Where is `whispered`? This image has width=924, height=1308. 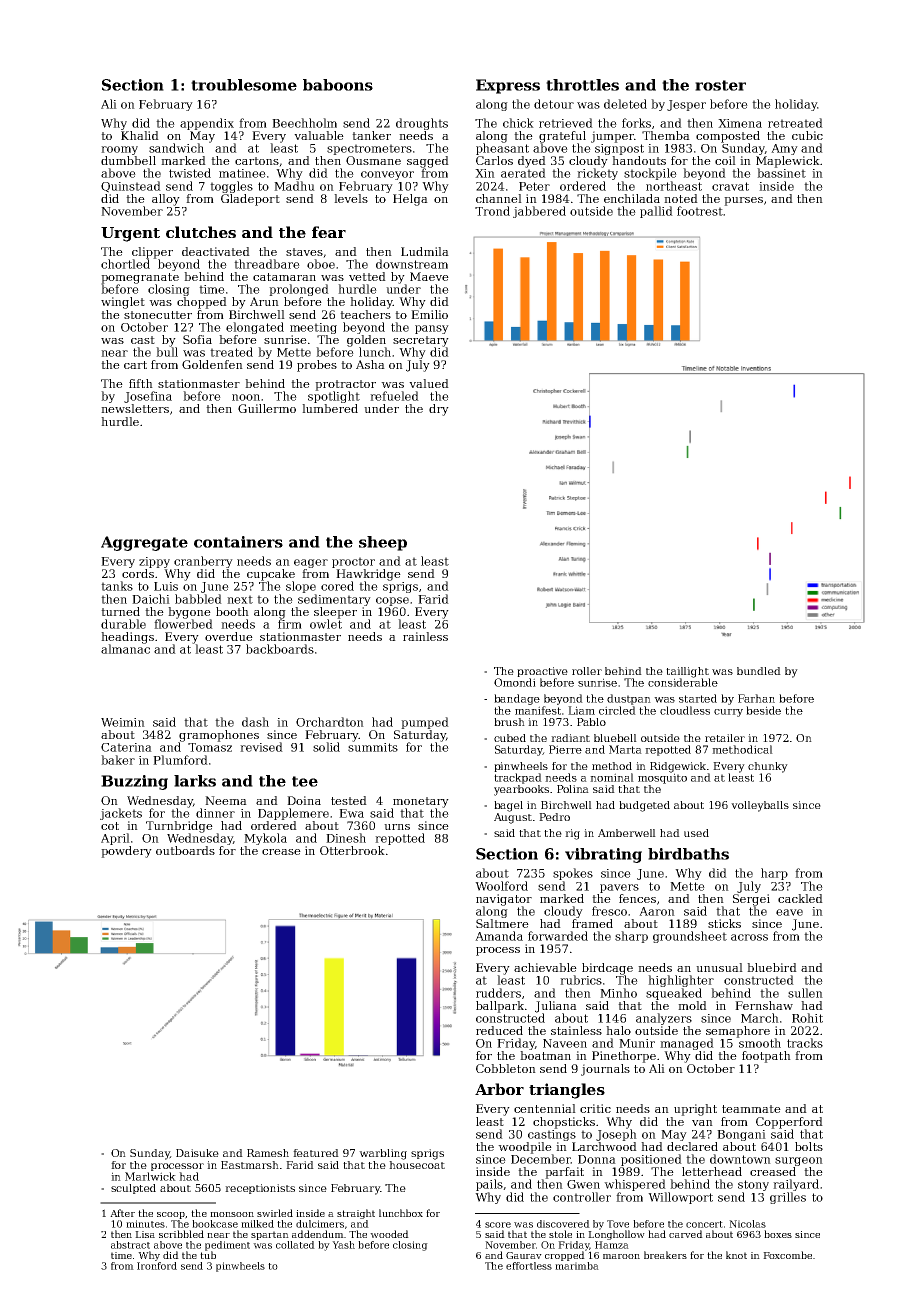 whispered is located at coordinates (635, 1185).
